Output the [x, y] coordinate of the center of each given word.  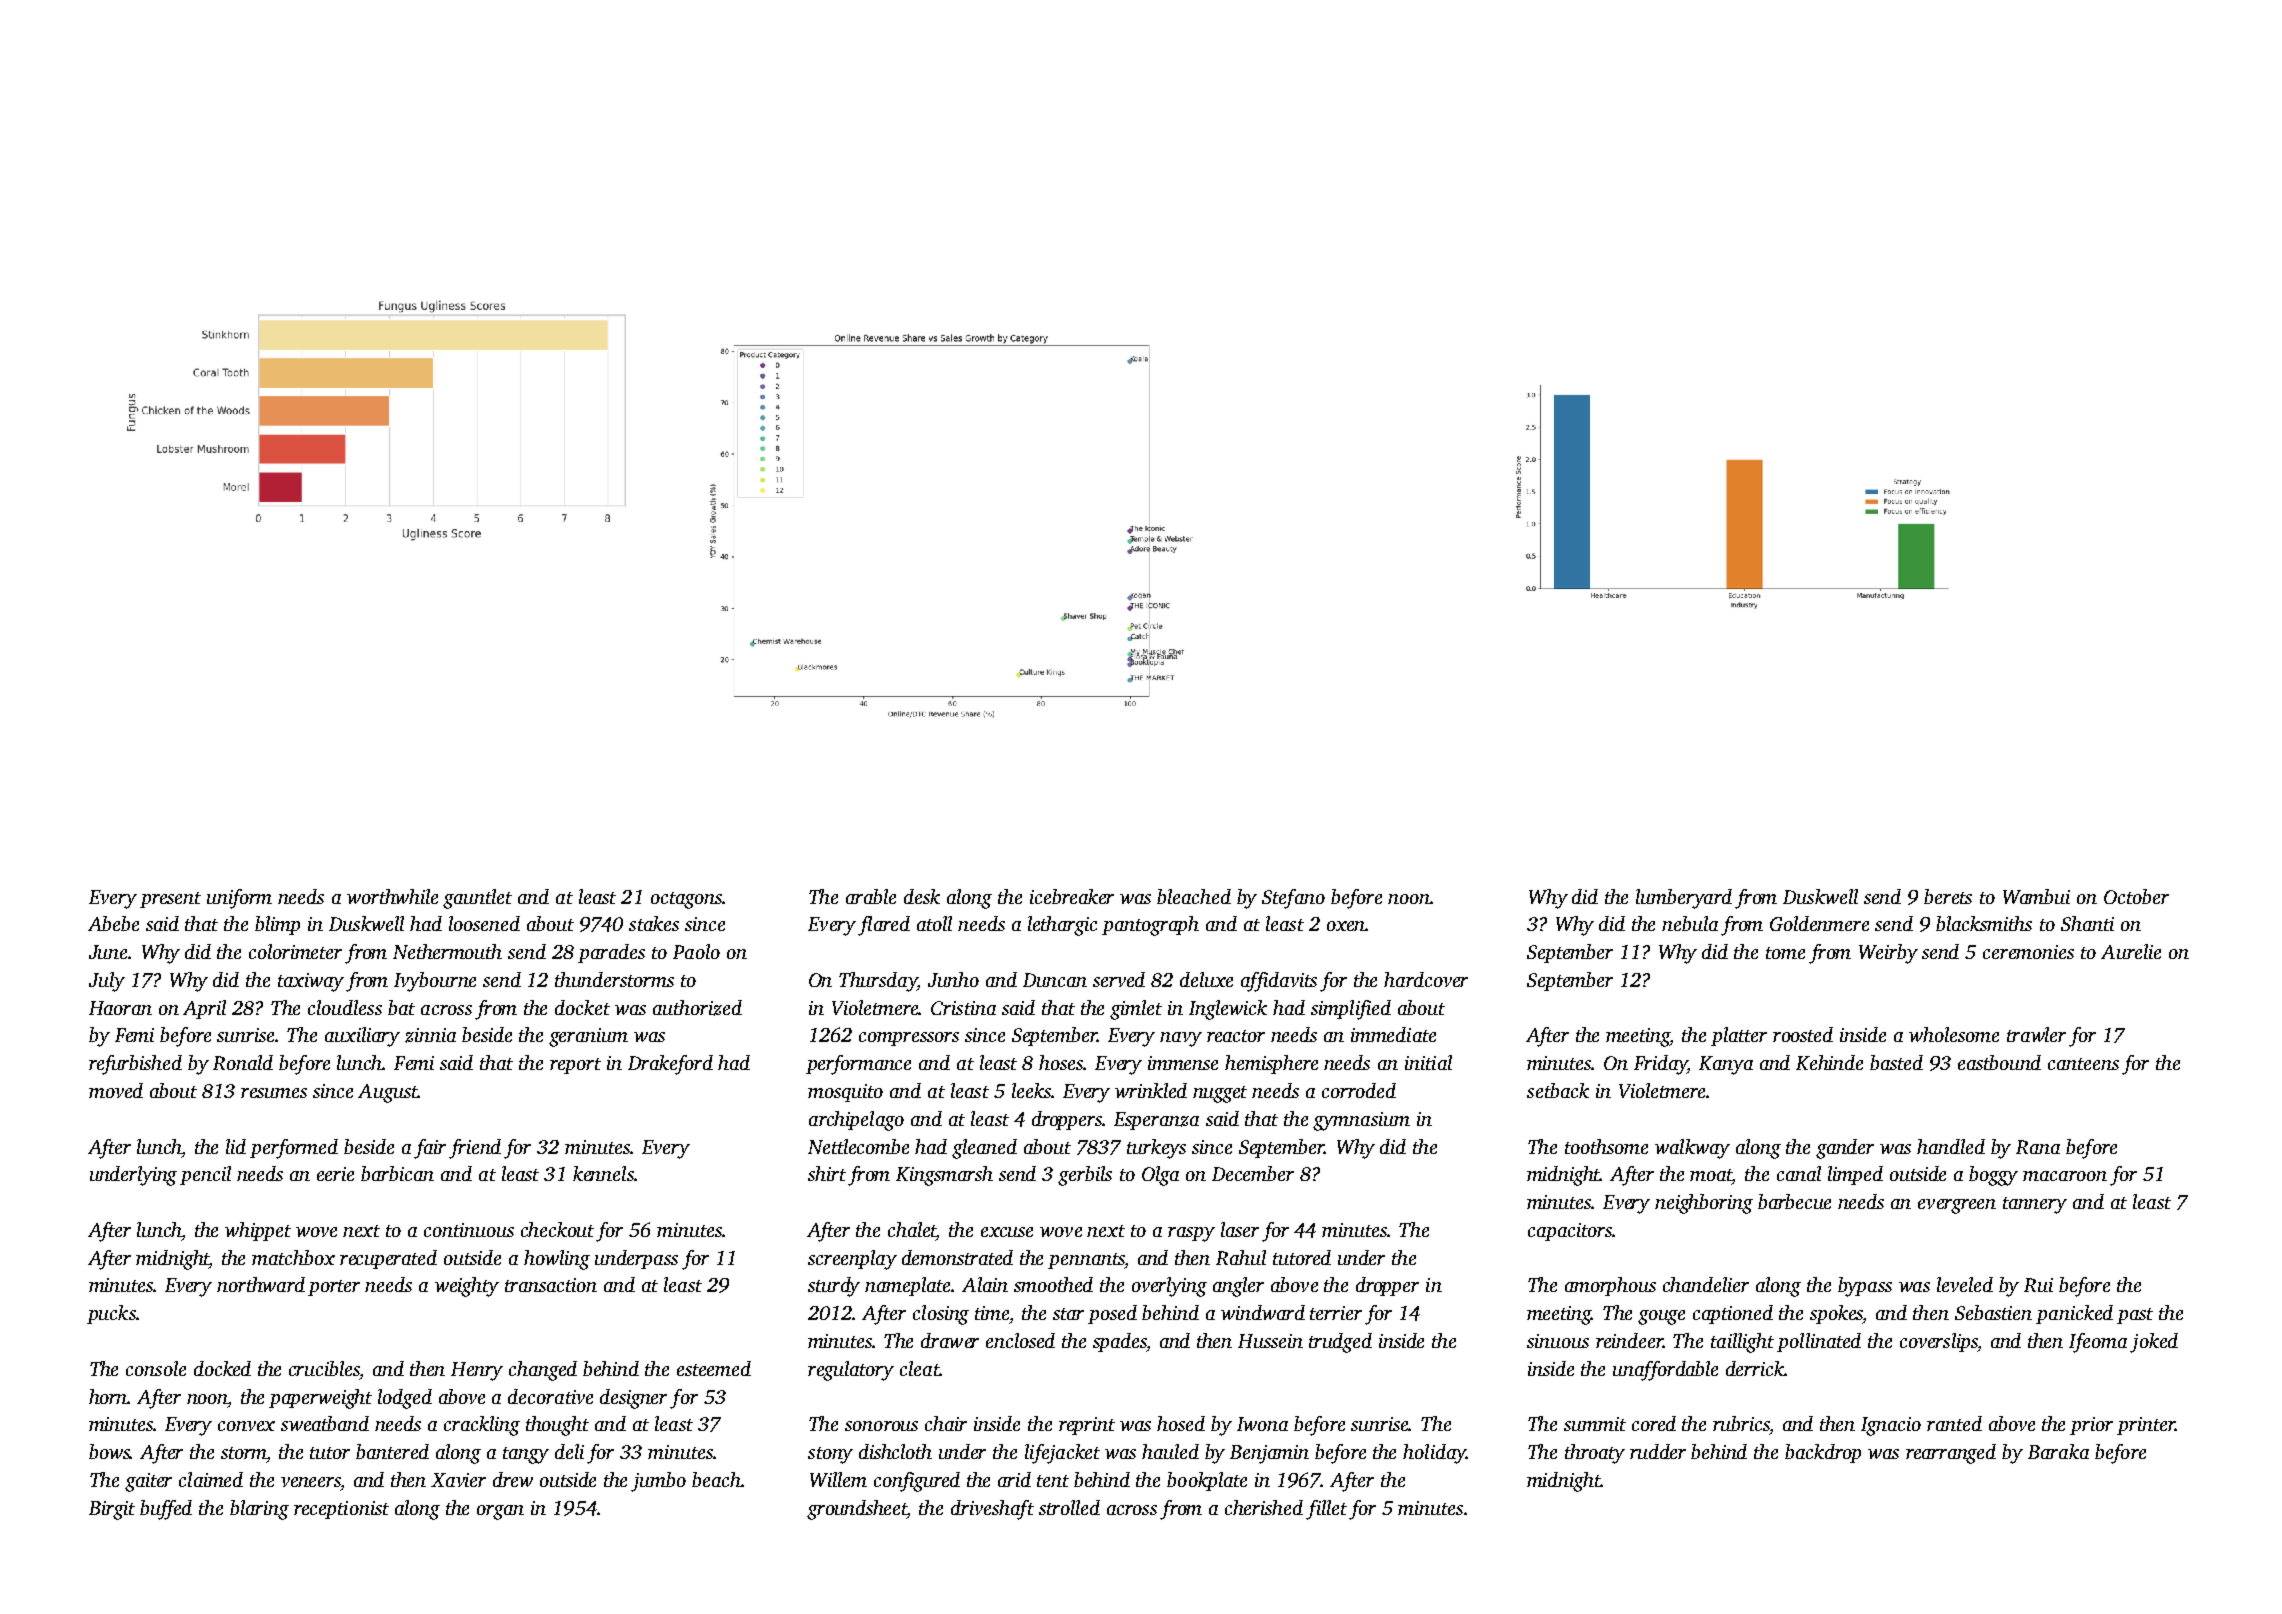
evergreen [1957, 1206]
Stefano [1293, 899]
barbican [397, 1173]
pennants [1086, 1261]
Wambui [2036, 896]
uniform [239, 899]
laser [1240, 1229]
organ [500, 1512]
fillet [1326, 1510]
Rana [2038, 1147]
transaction [551, 1285]
